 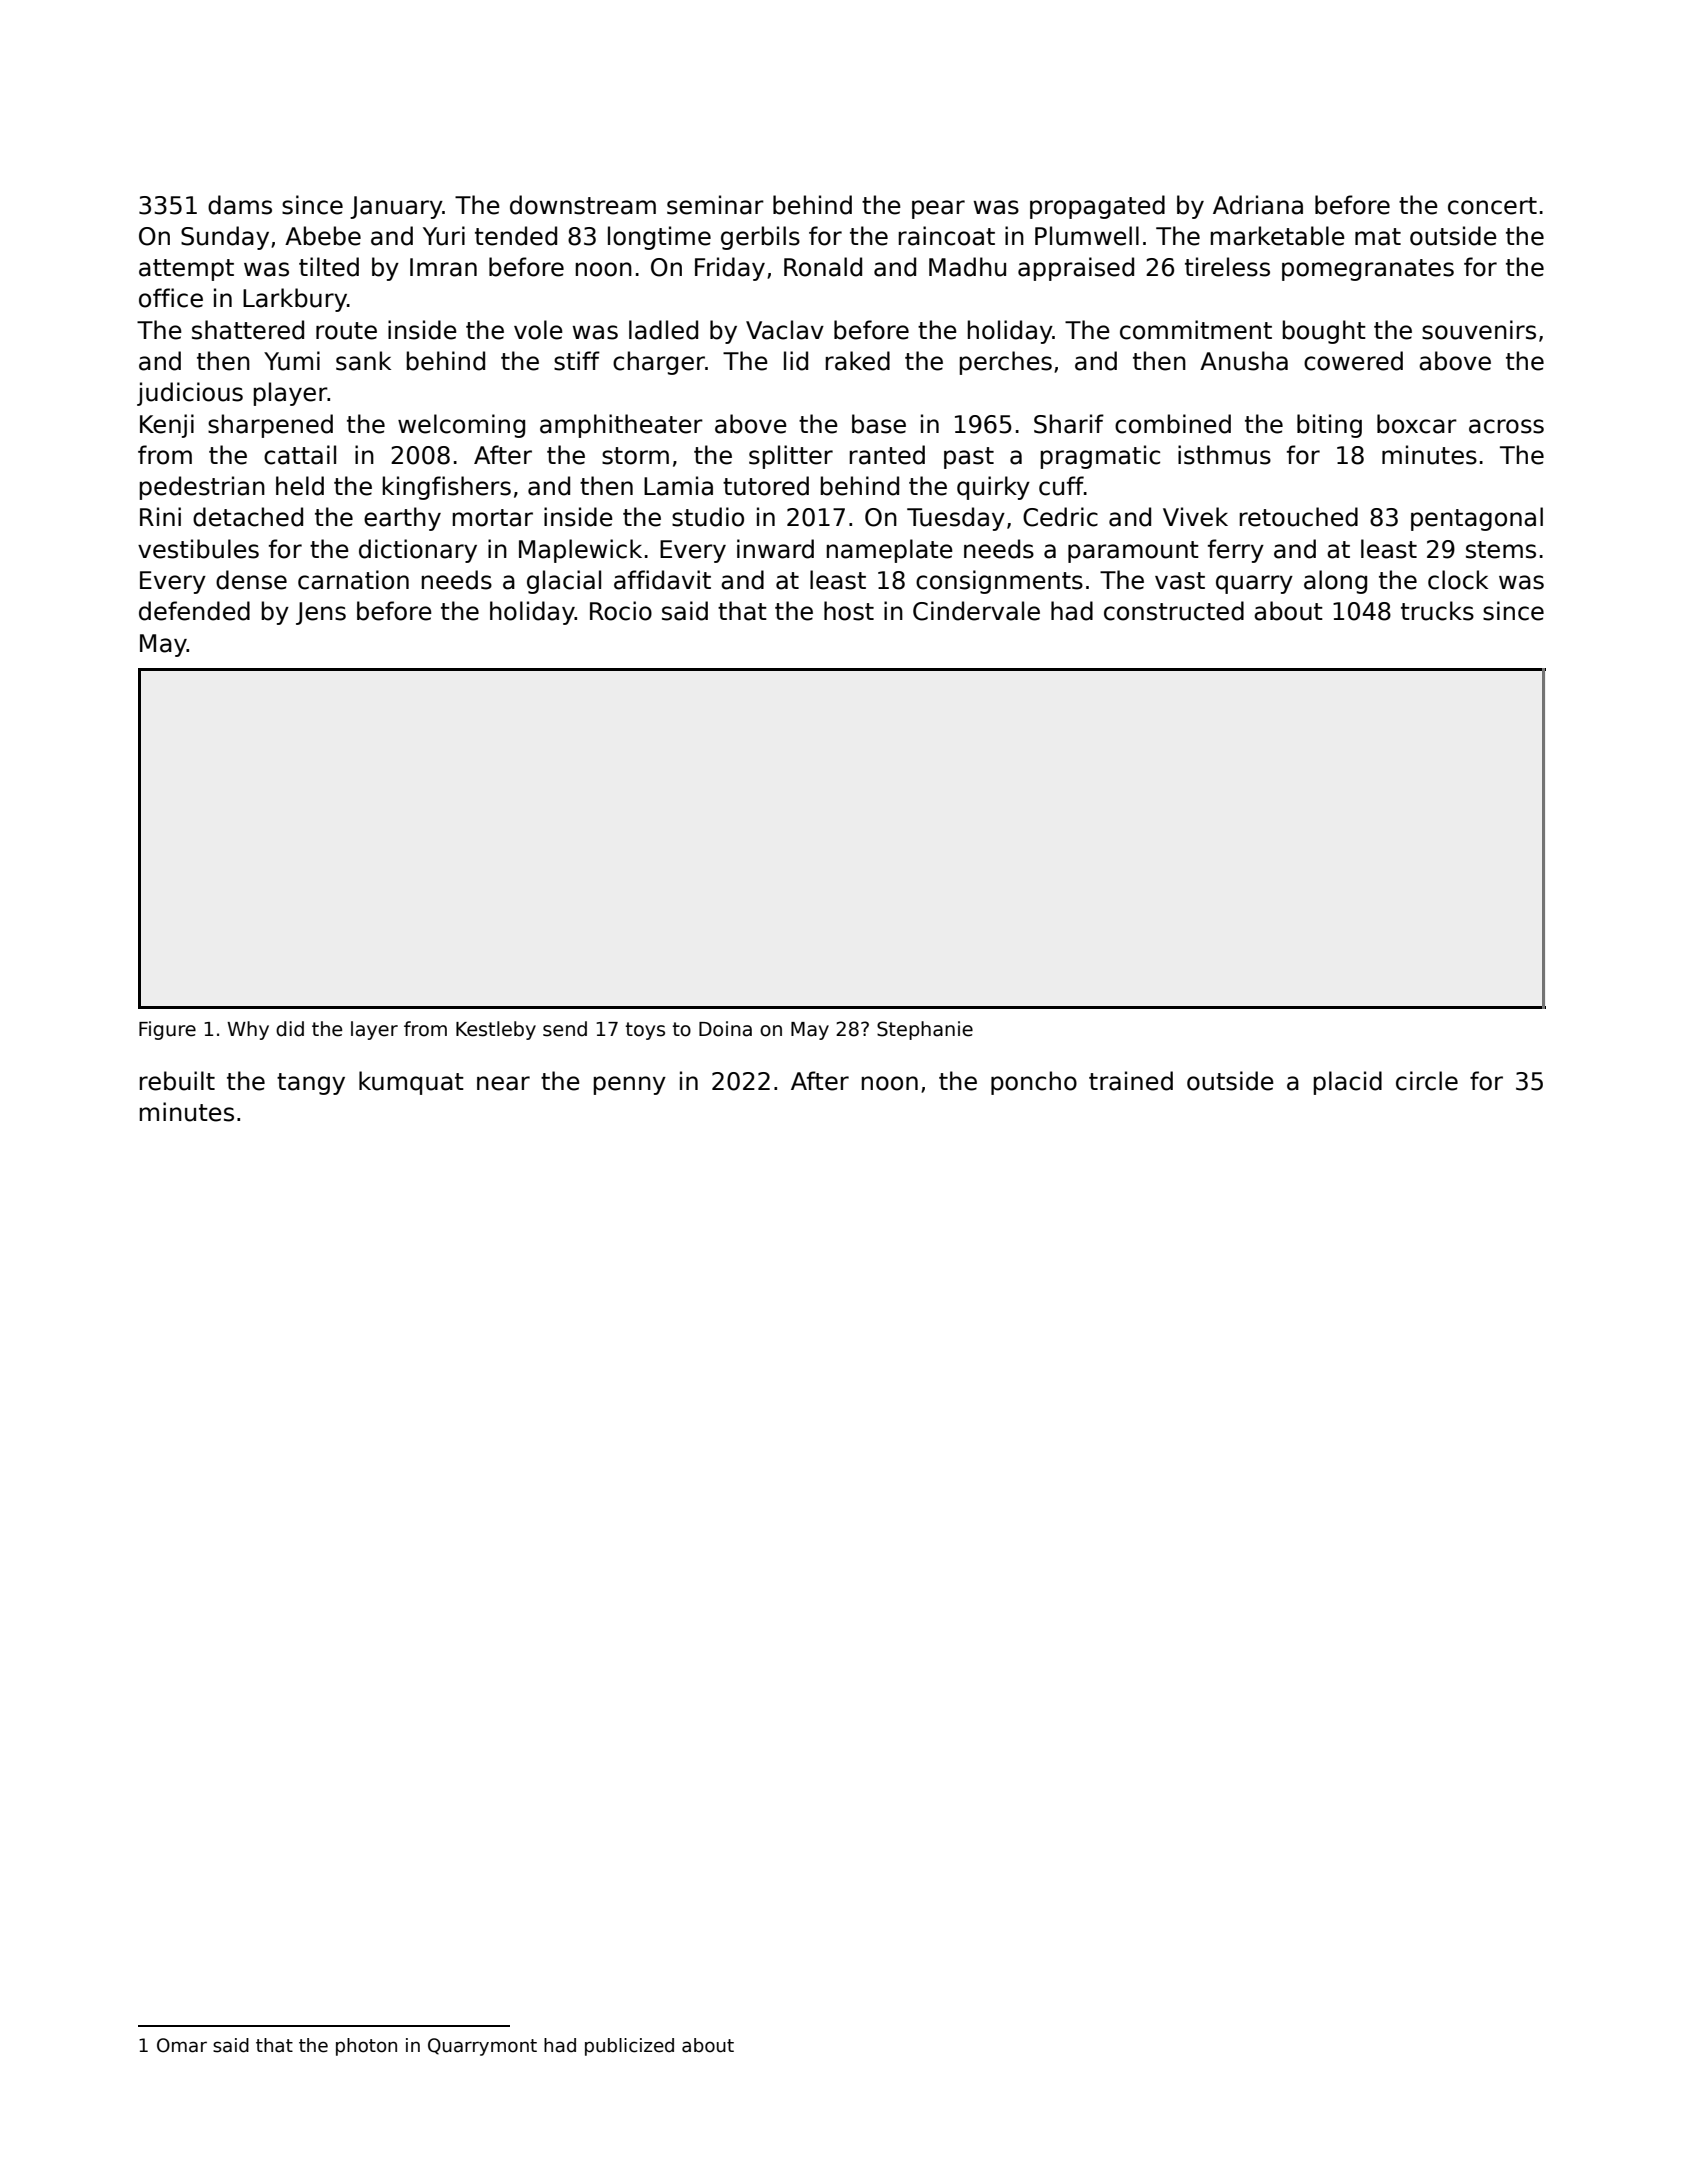 What do you see at coordinates (240, 205) in the page?
I see `dams` at bounding box center [240, 205].
